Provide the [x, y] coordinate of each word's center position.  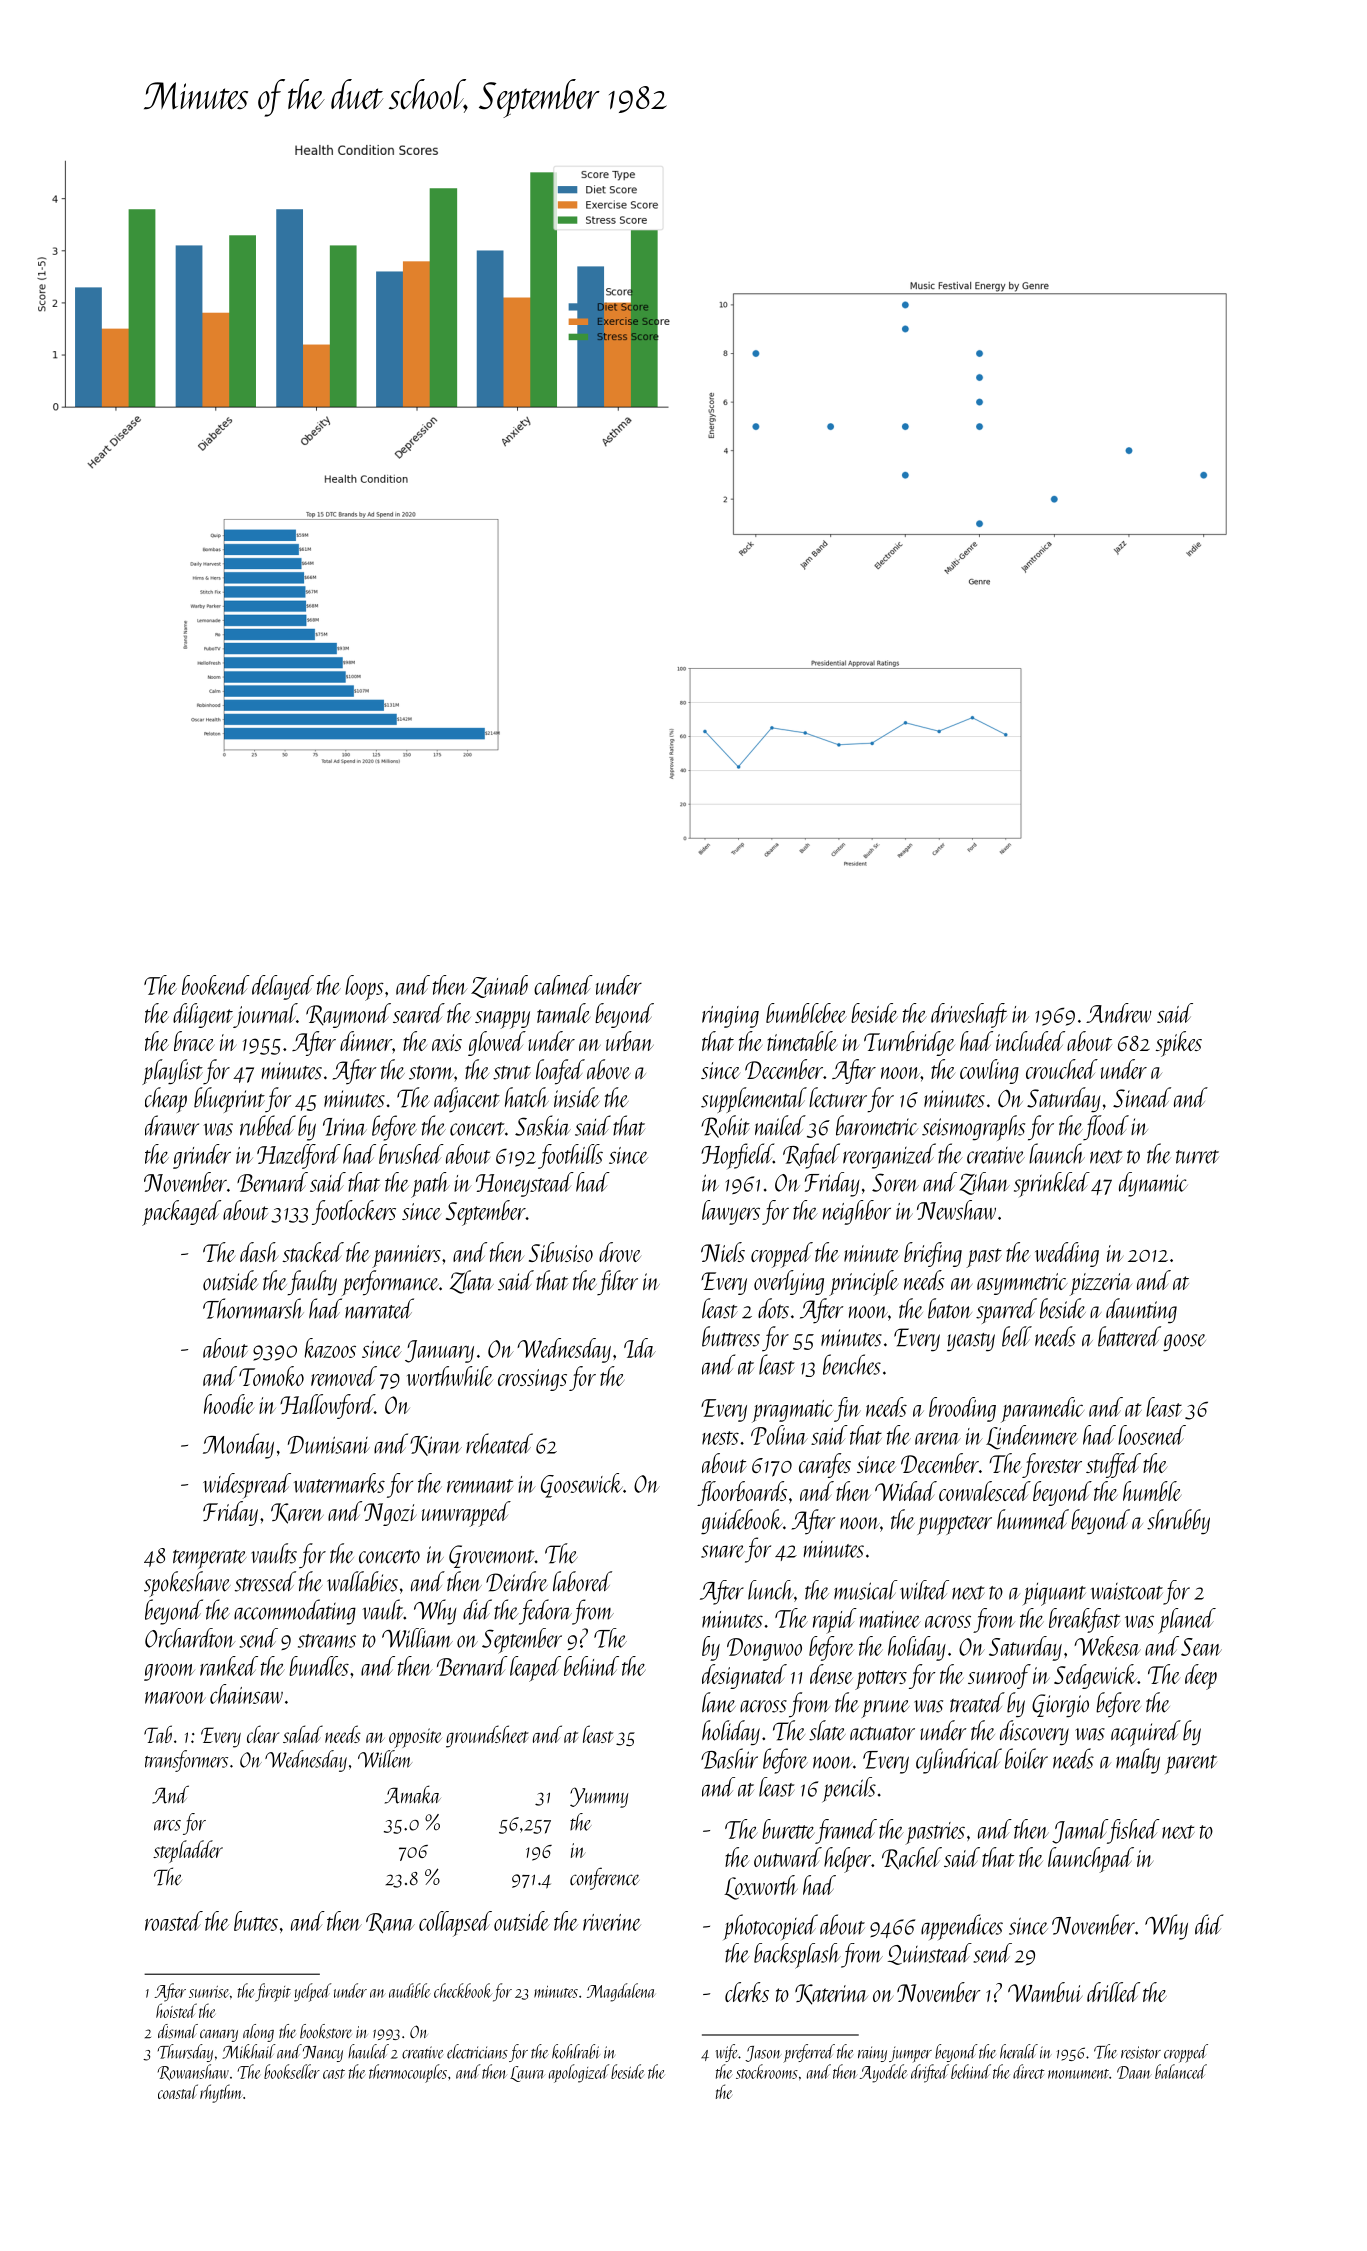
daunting [1141, 1311]
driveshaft [969, 1015]
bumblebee [806, 1013]
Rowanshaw [193, 2072]
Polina [779, 1435]
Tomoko [271, 1376]
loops [364, 988]
